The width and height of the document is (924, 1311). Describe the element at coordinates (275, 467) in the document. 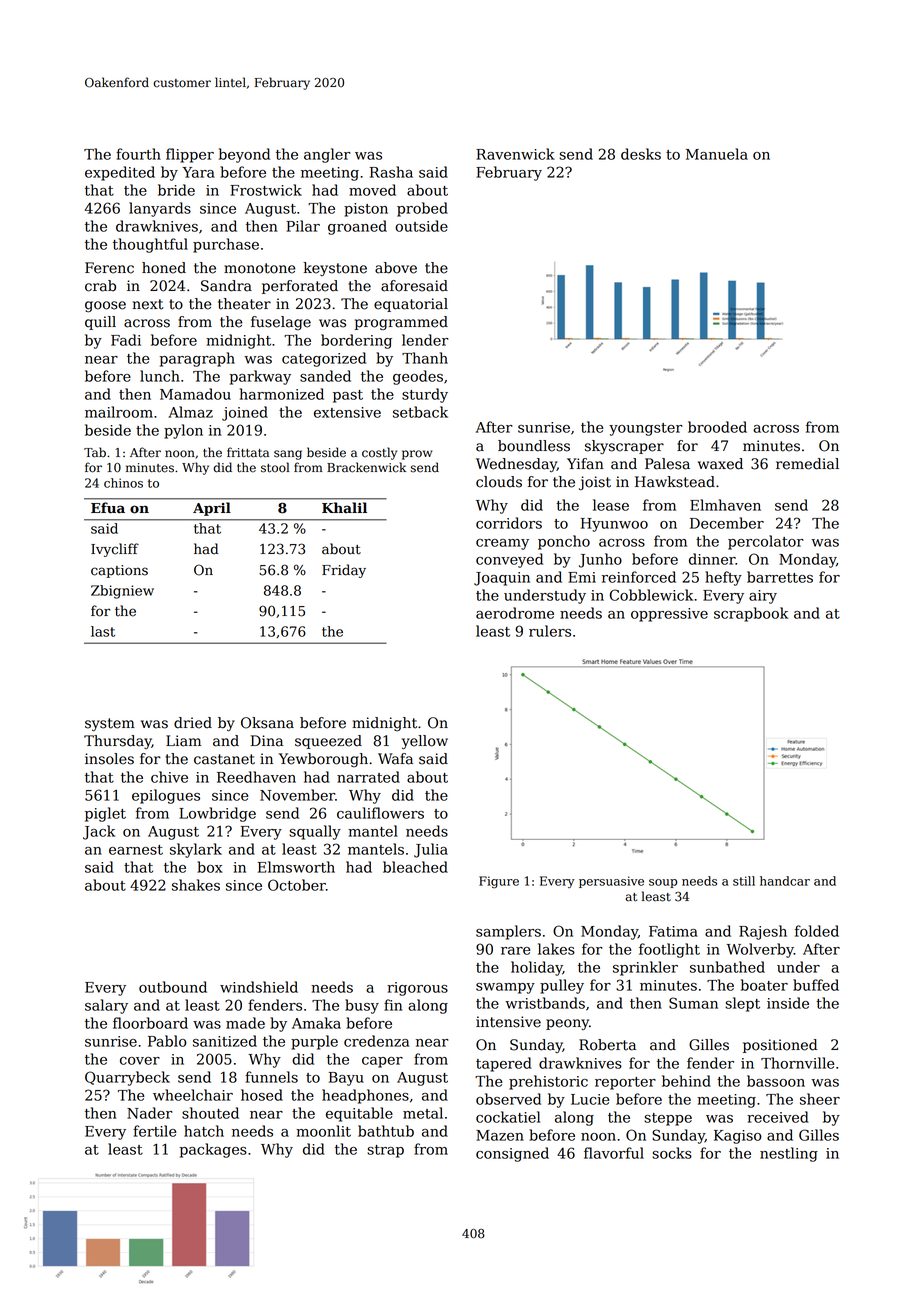

I see `stool` at that location.
